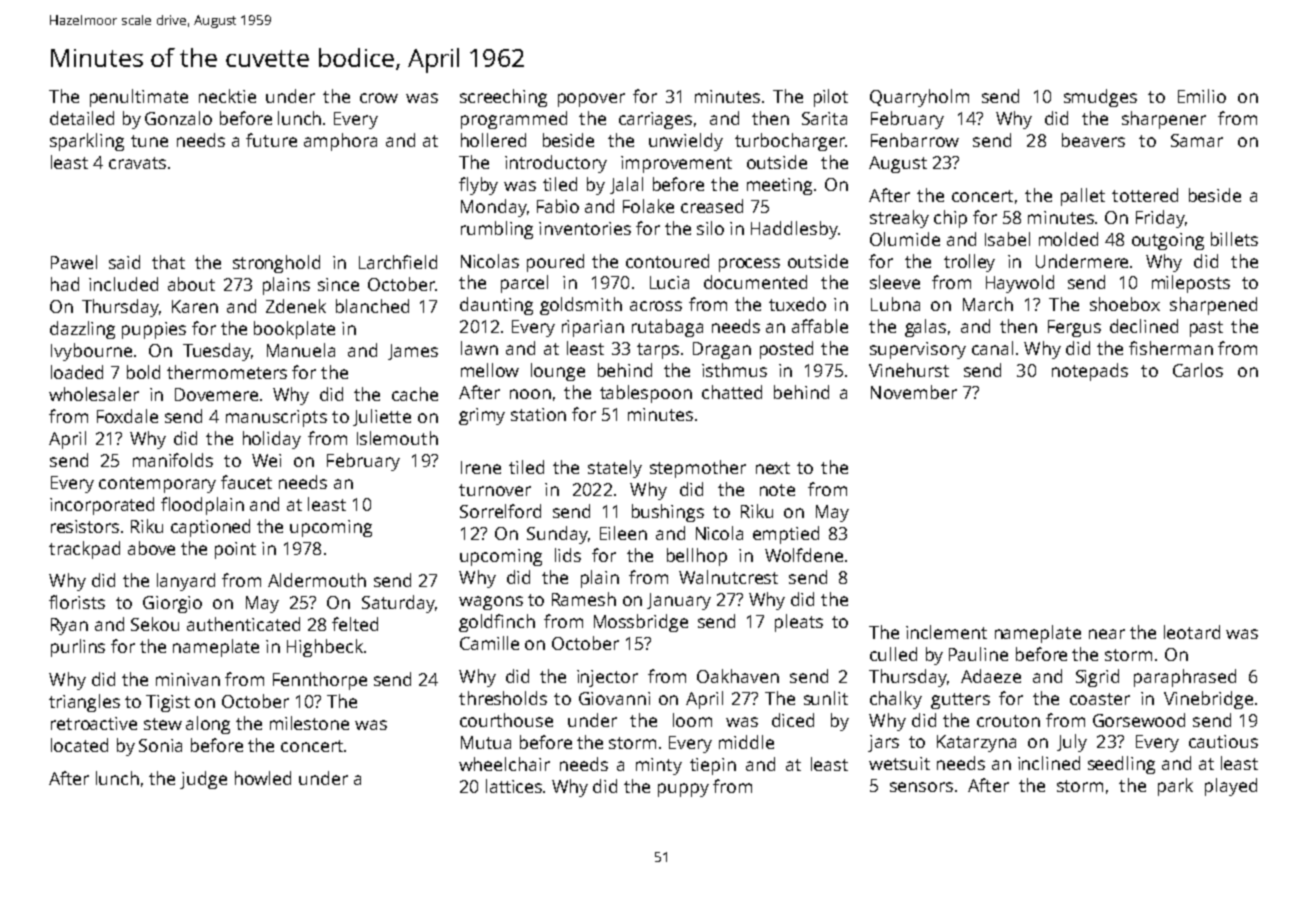 The height and width of the page is (924, 1308). I want to click on Samar, so click(1197, 140).
